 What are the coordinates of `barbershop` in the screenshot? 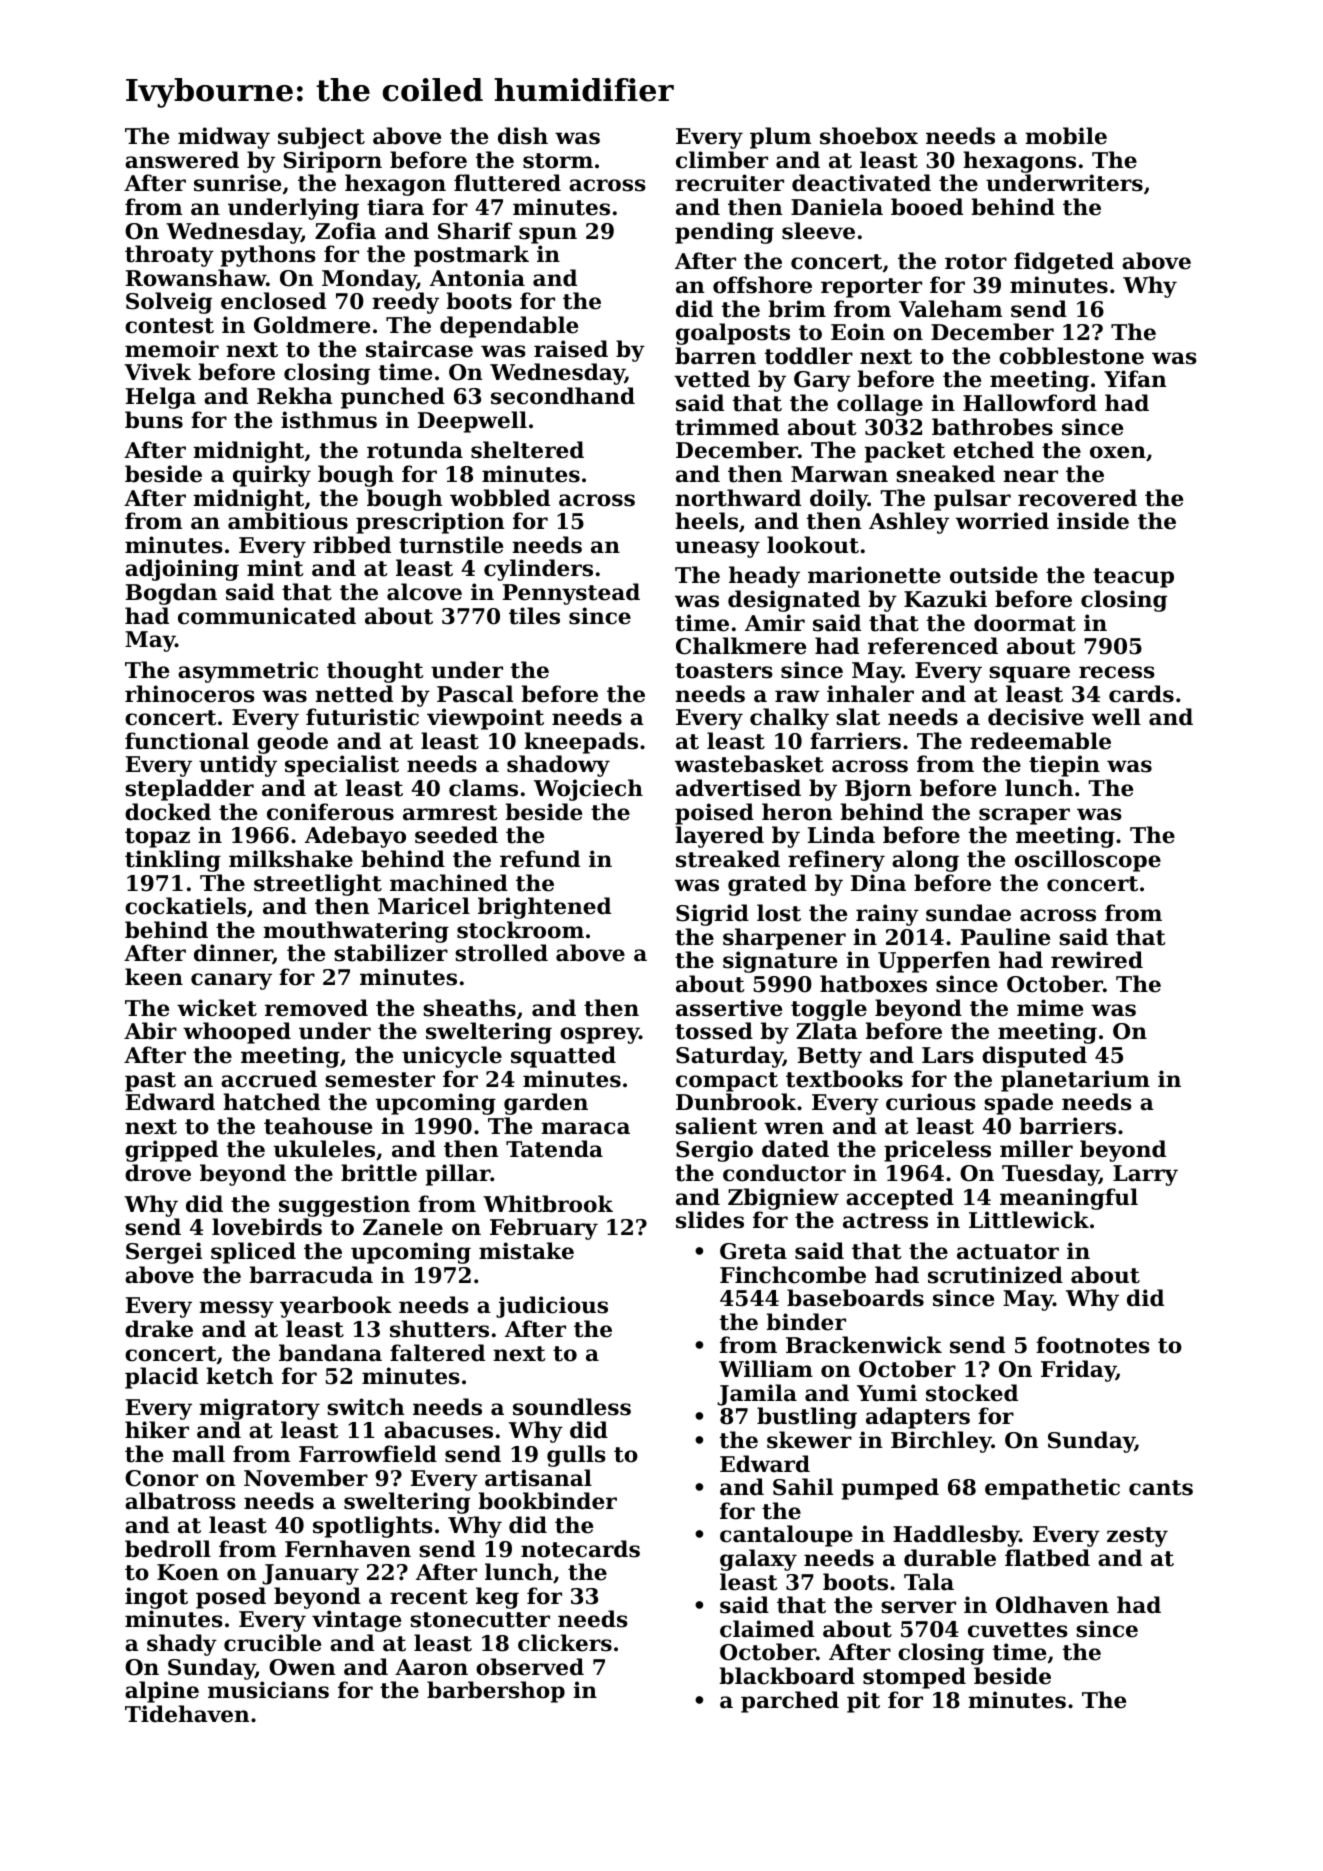 It's located at (496, 1692).
